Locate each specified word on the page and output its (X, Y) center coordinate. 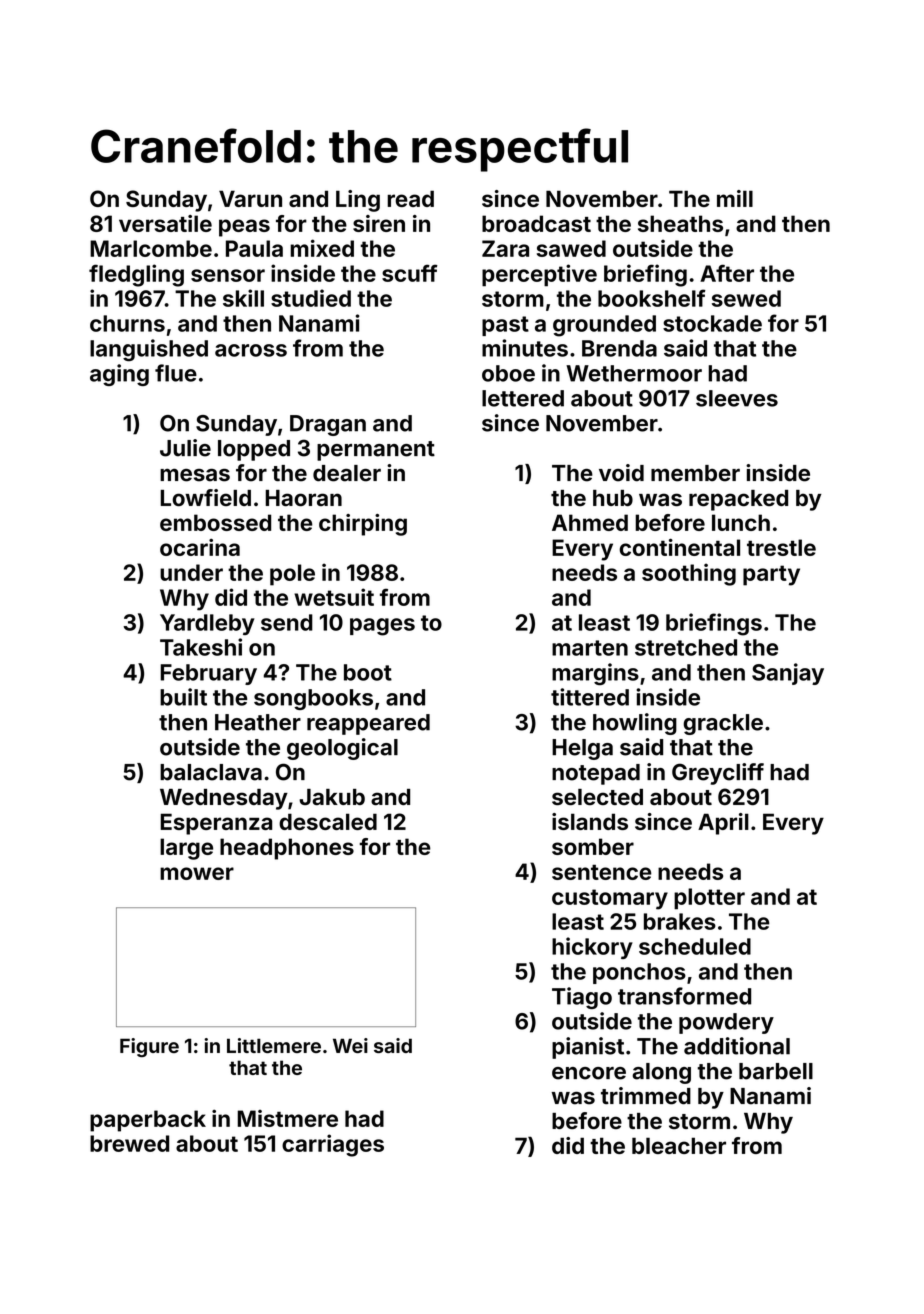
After (727, 273)
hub (613, 498)
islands (590, 821)
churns (127, 323)
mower (197, 873)
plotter (709, 899)
